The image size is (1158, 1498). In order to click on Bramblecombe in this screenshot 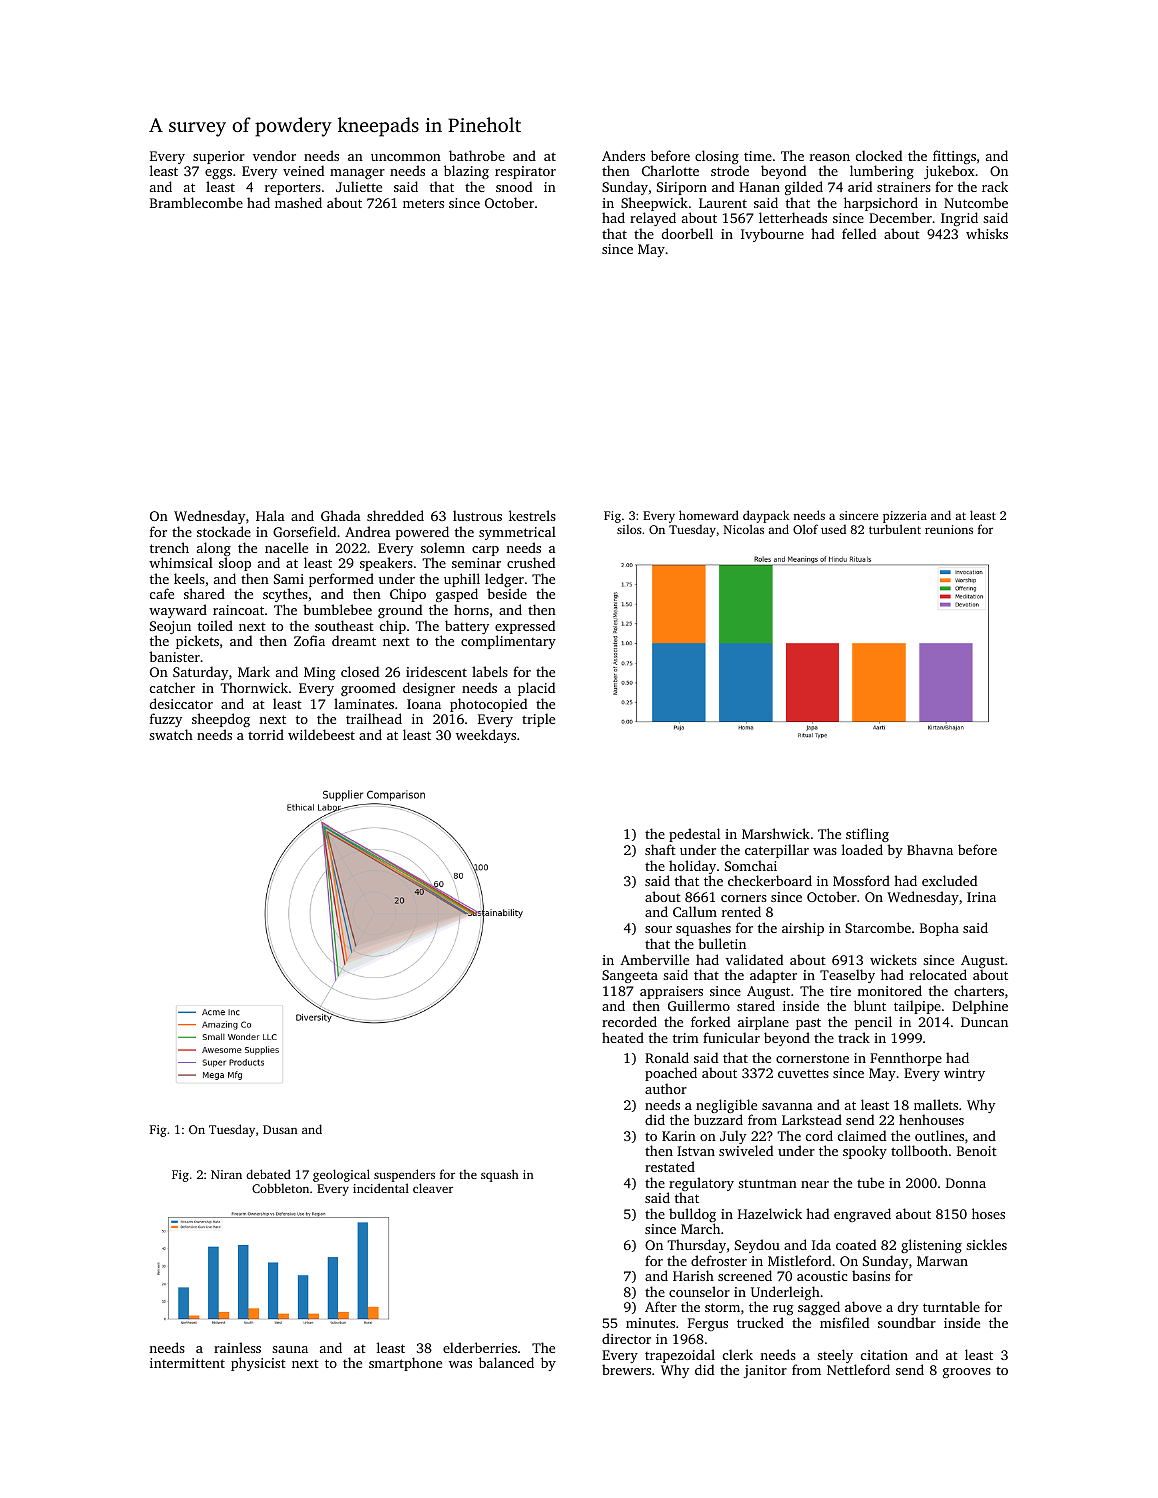, I will do `click(196, 202)`.
